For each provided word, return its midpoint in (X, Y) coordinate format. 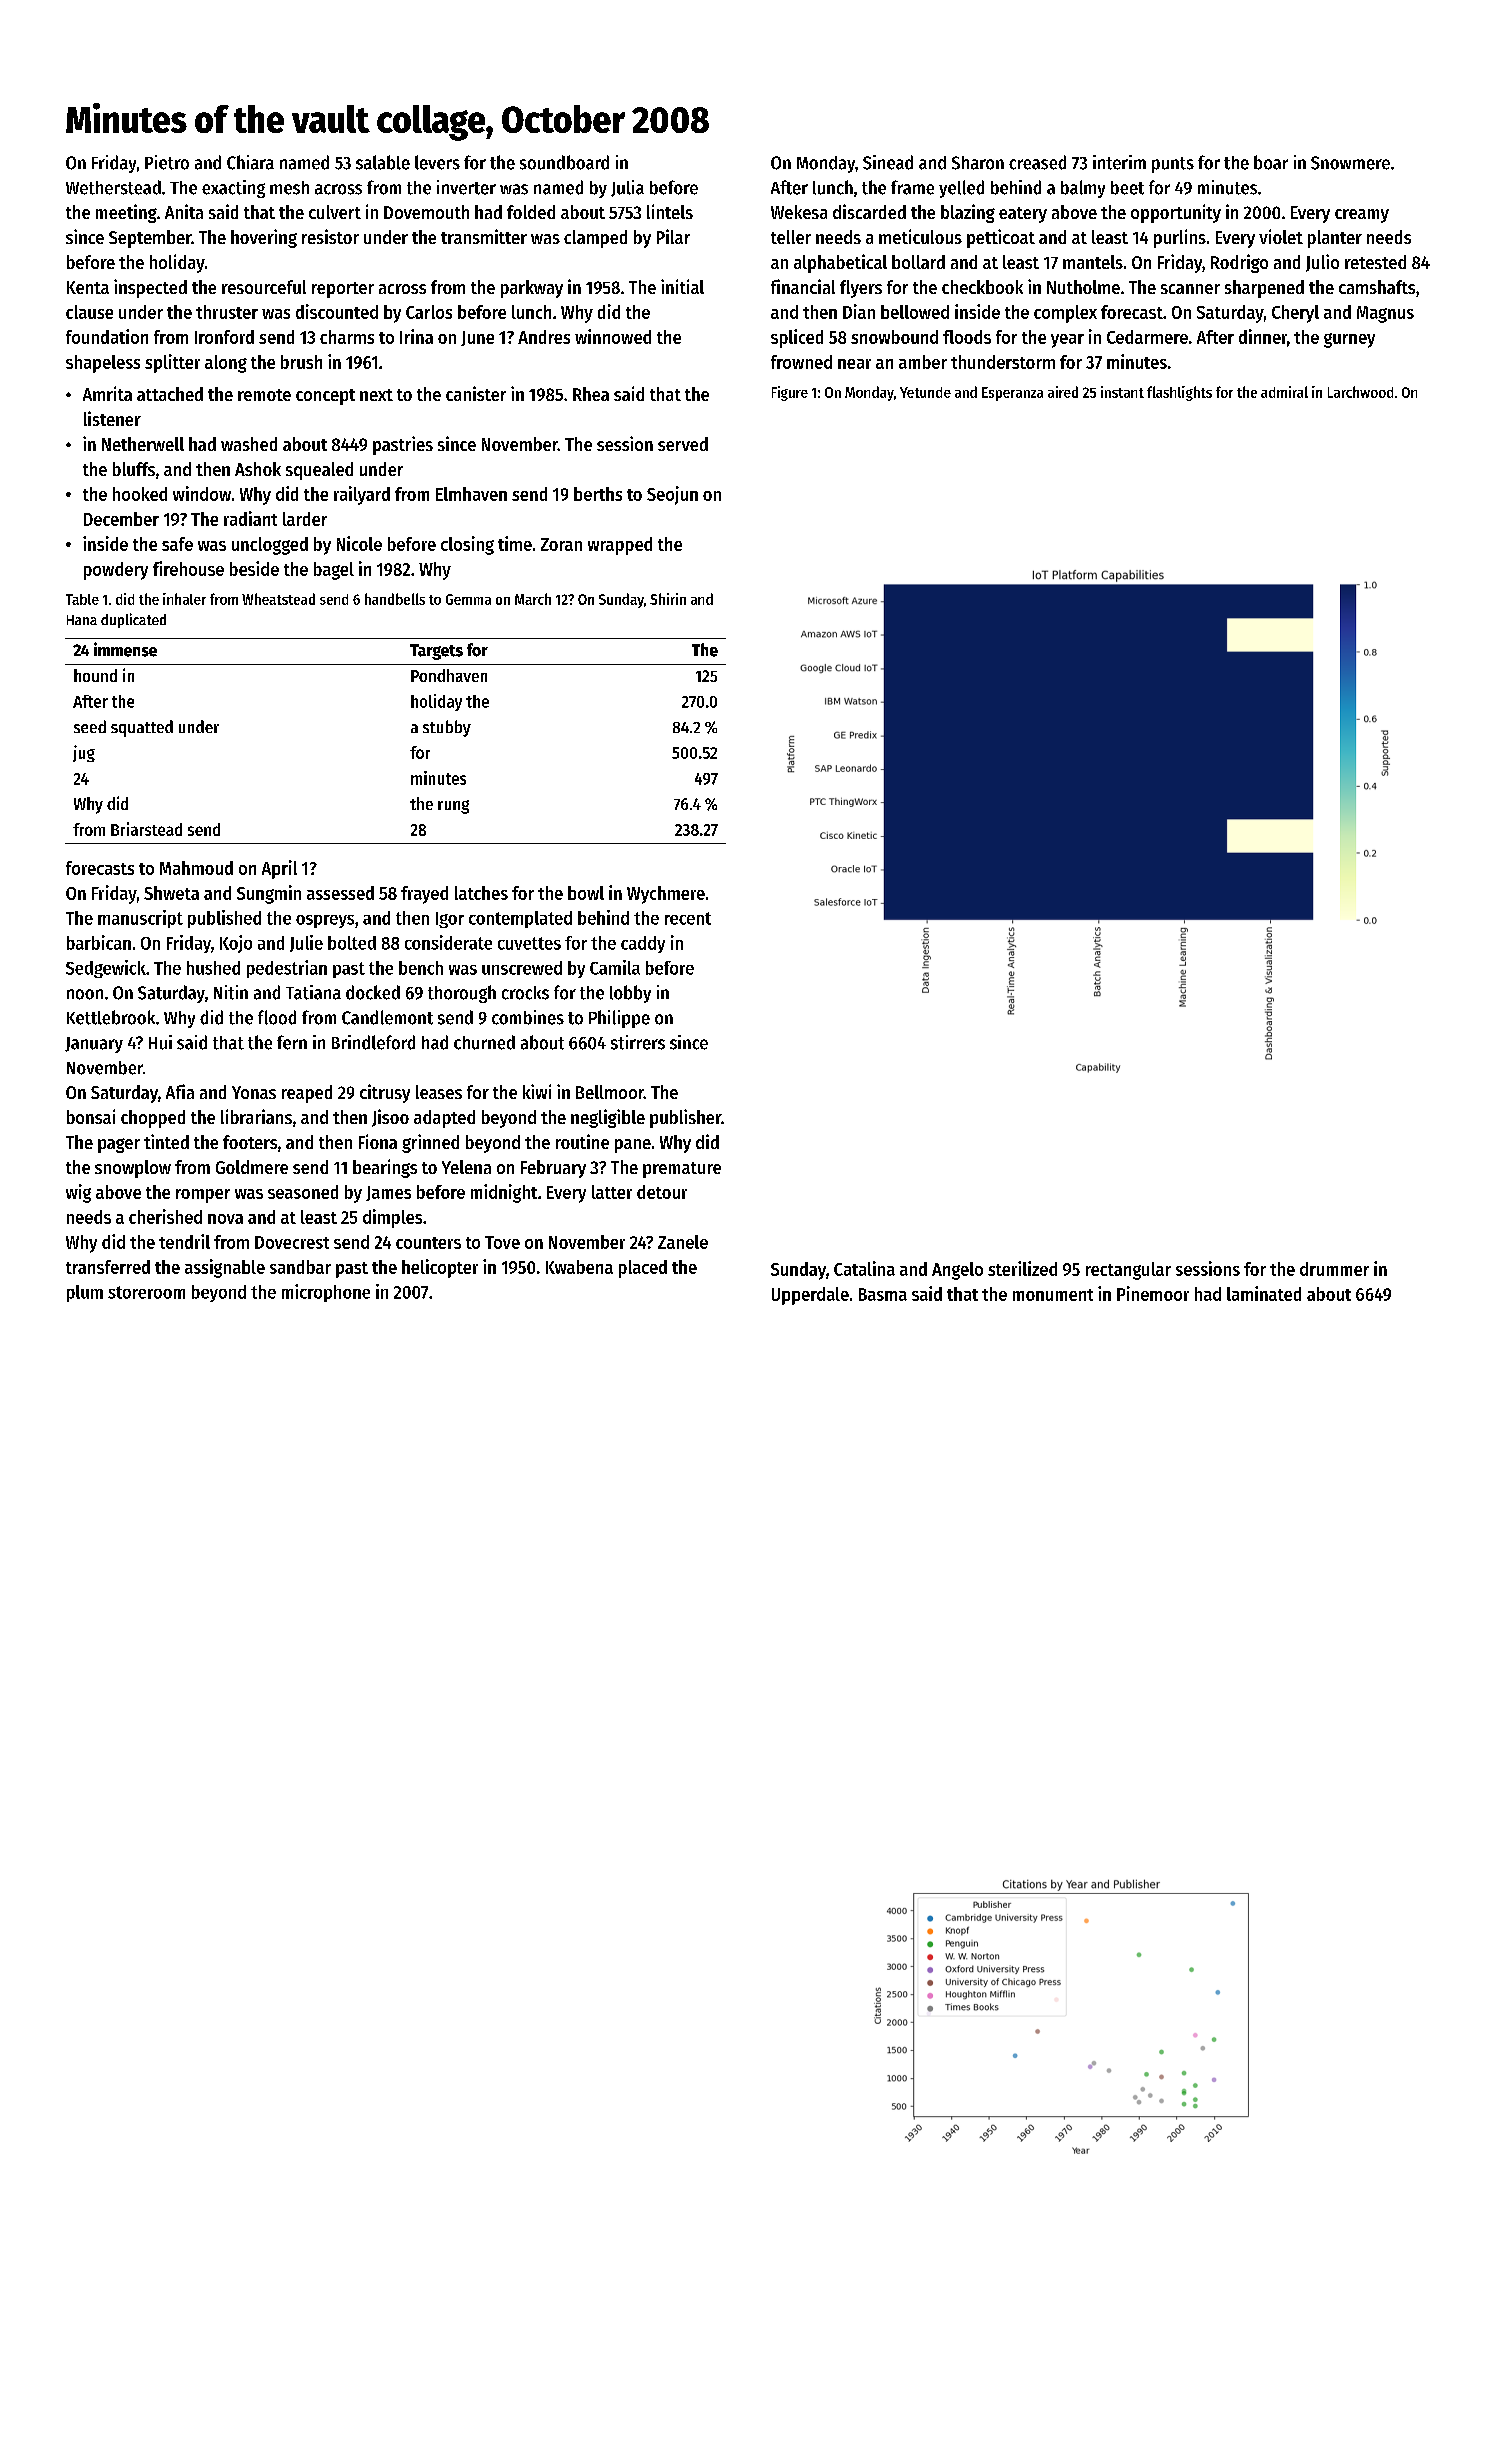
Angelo (957, 1271)
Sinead (888, 162)
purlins (1180, 238)
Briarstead (146, 829)
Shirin (668, 599)
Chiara (250, 162)
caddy (643, 944)
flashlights (1179, 393)
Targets (436, 652)
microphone (326, 1293)
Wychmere (666, 895)
